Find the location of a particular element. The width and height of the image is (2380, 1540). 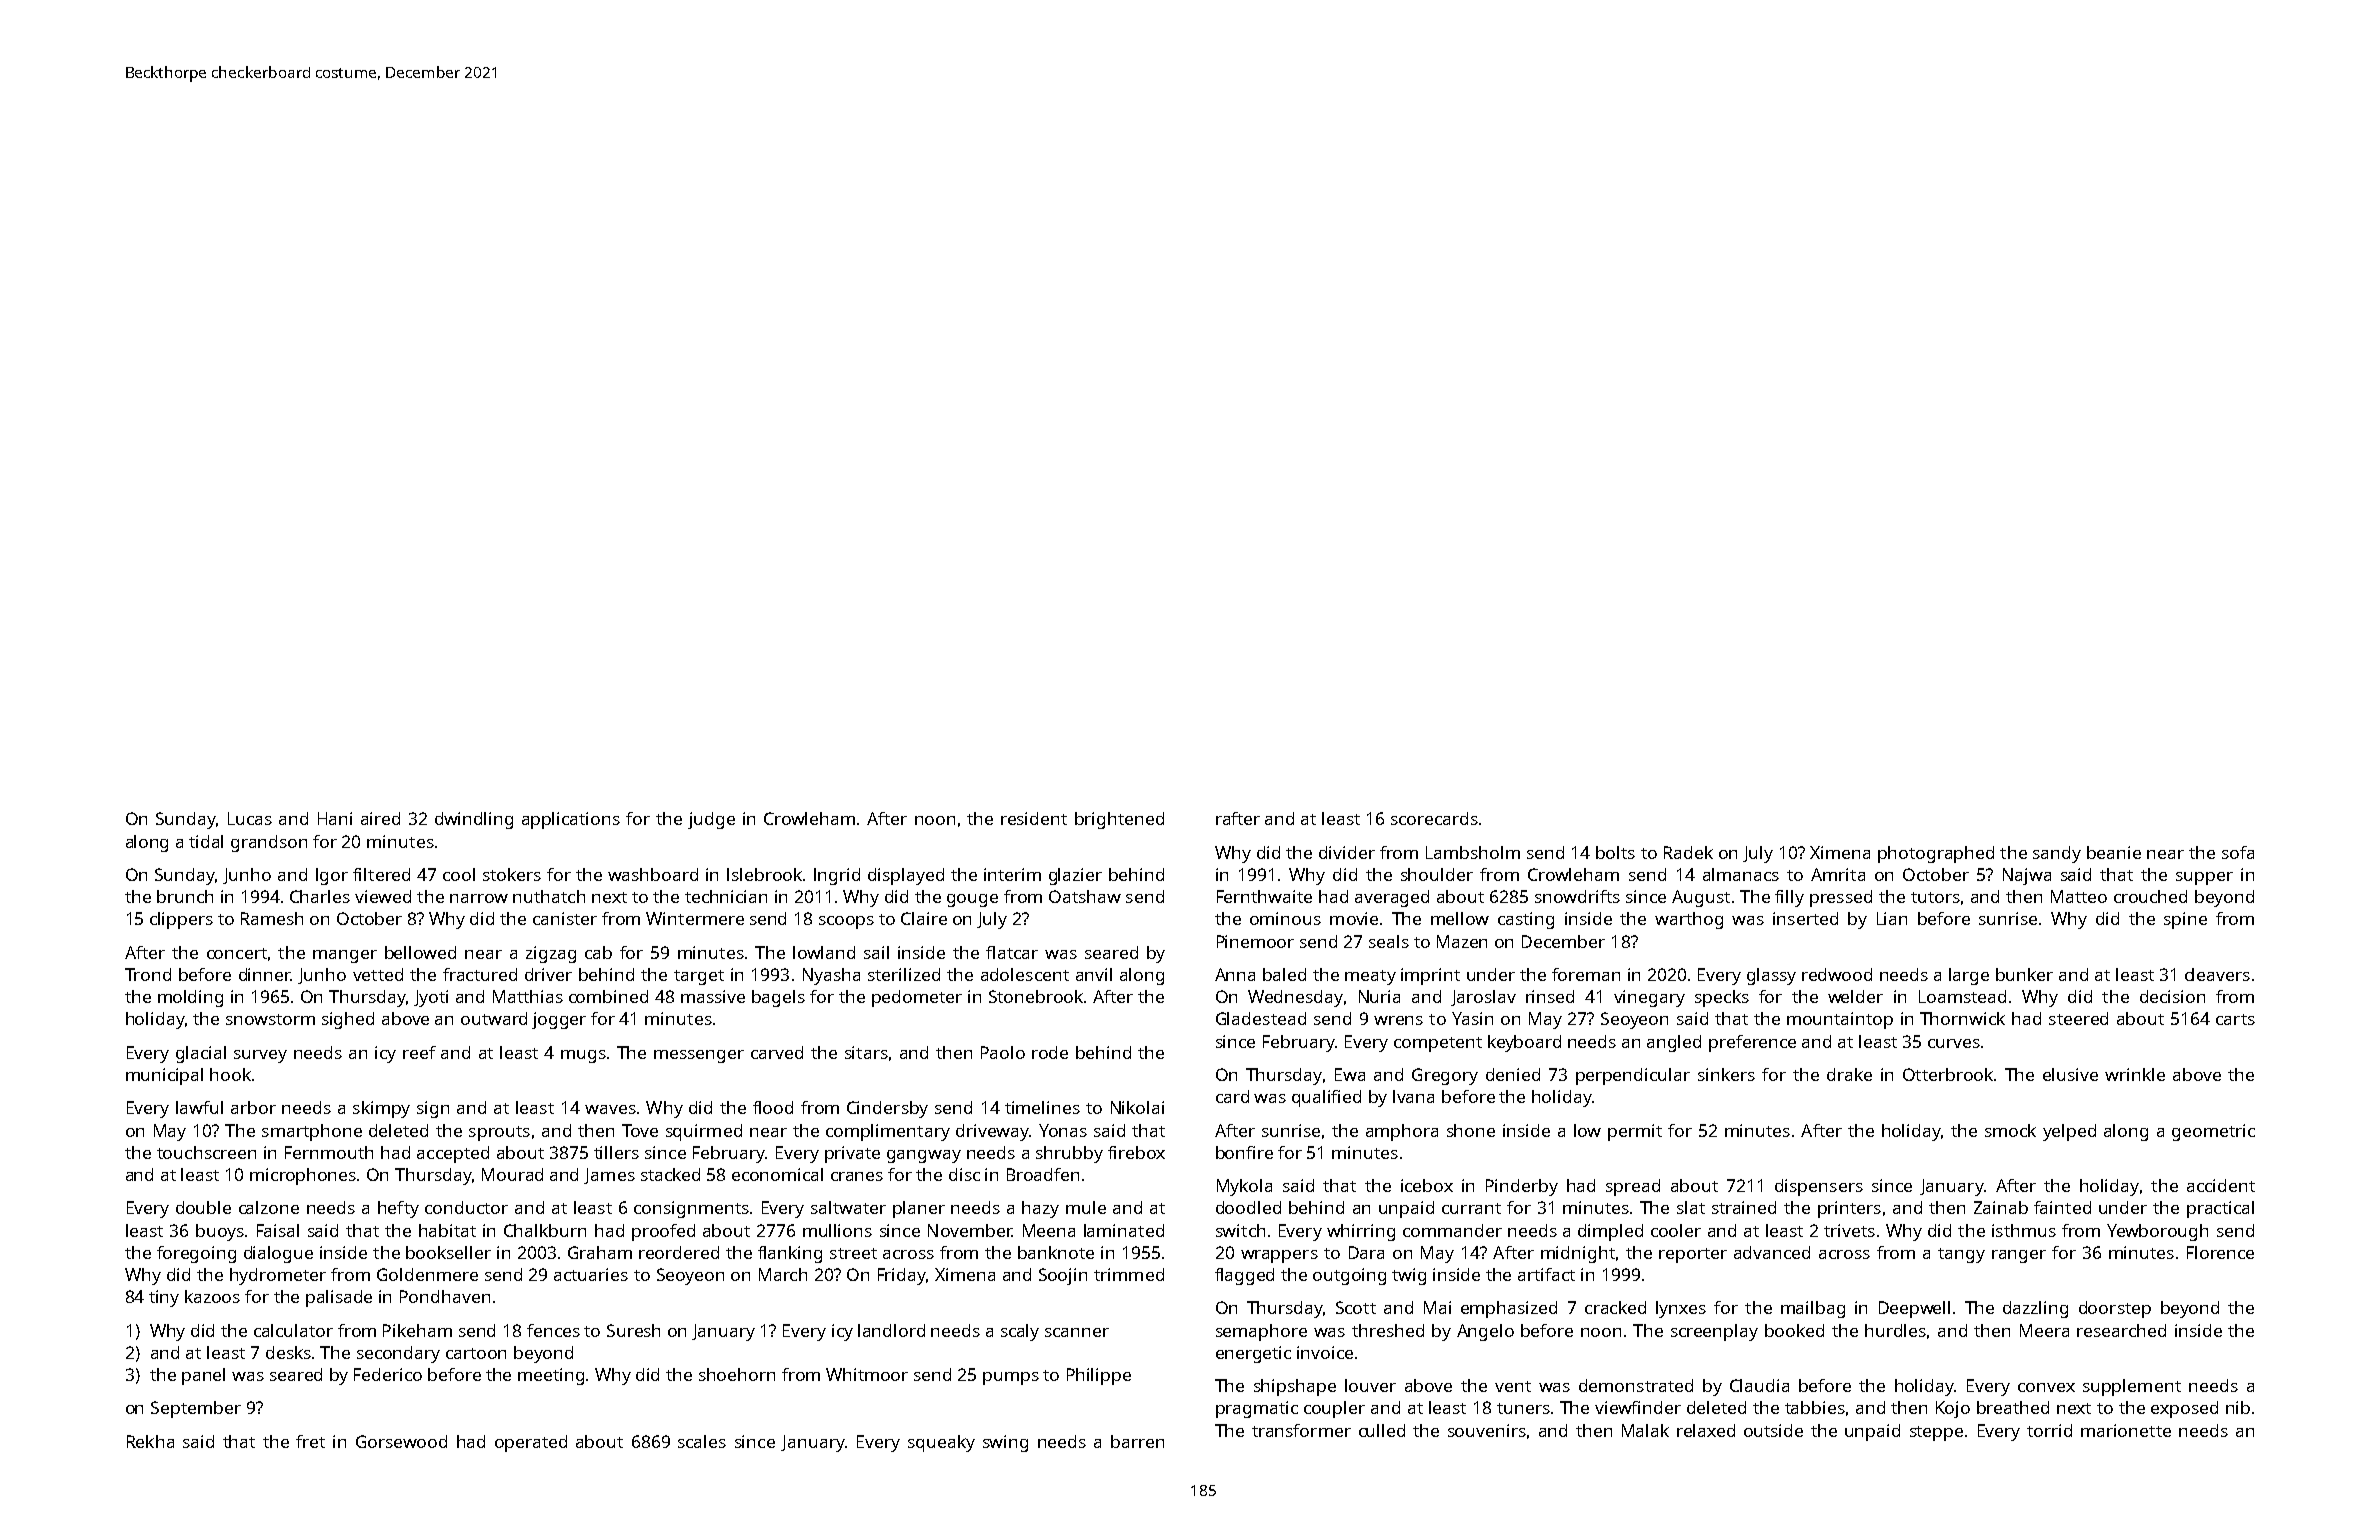

accident is located at coordinates (2221, 1185).
